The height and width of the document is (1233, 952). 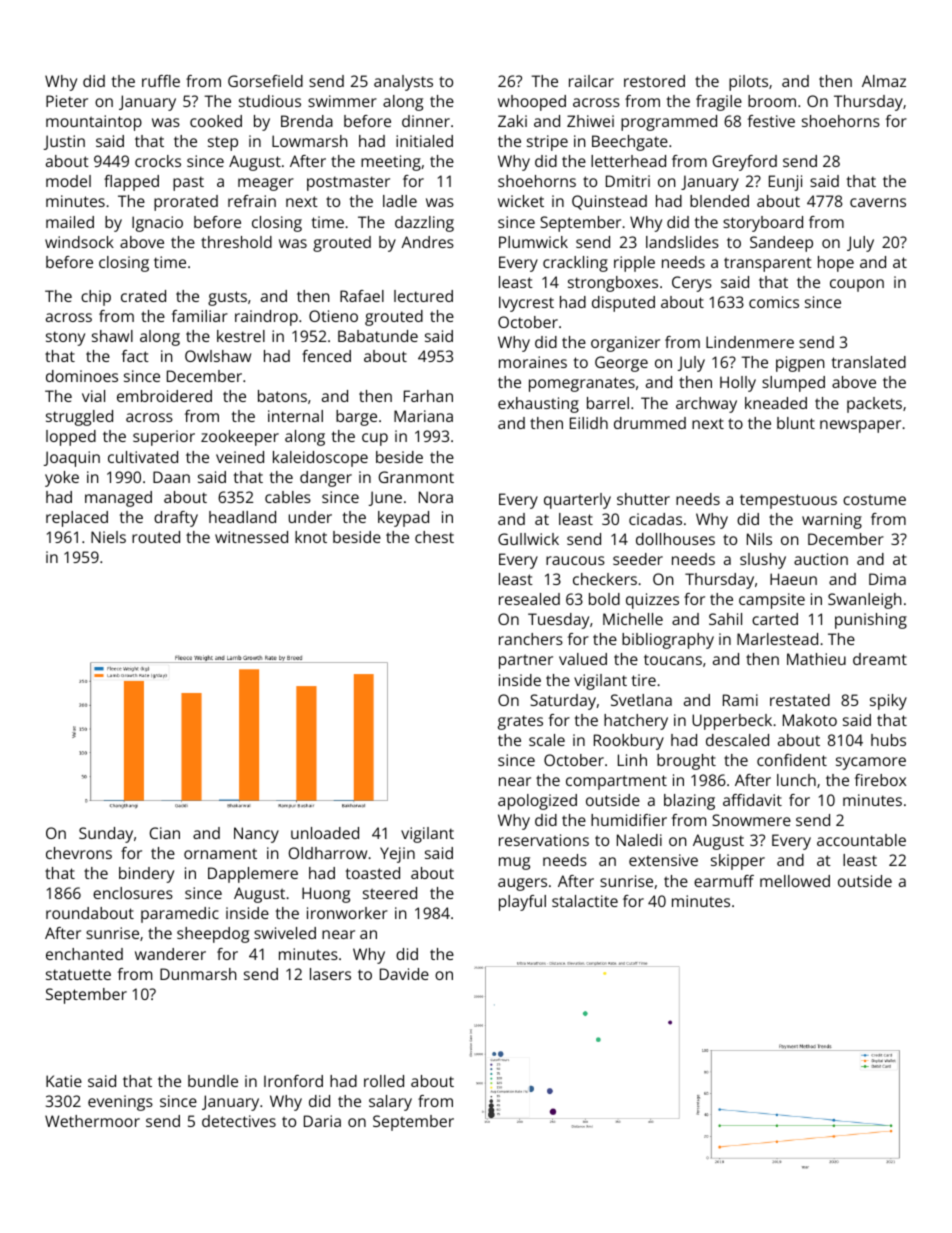 I want to click on apologized, so click(x=537, y=802).
